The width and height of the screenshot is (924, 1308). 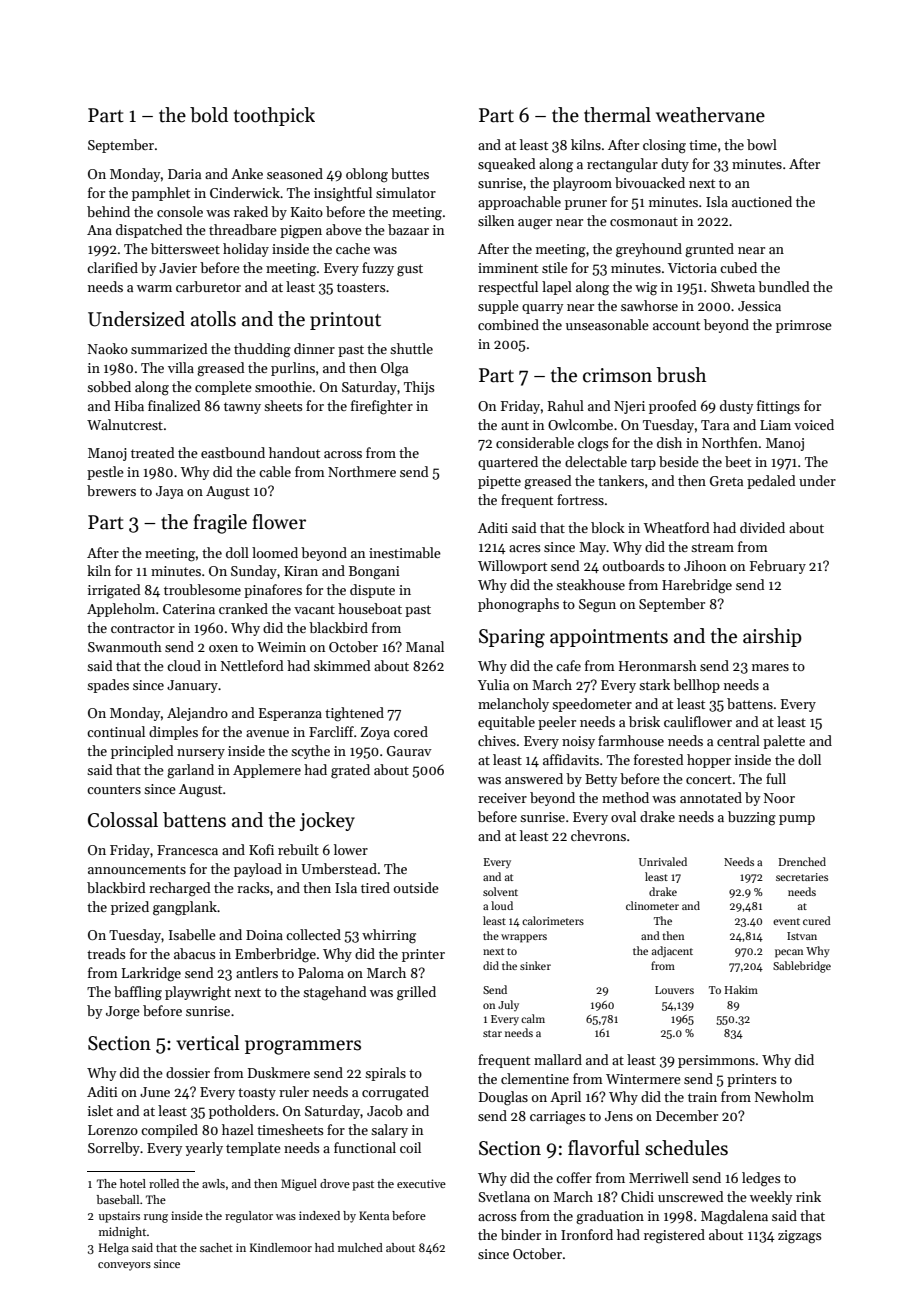 I want to click on Daria, so click(x=184, y=174).
